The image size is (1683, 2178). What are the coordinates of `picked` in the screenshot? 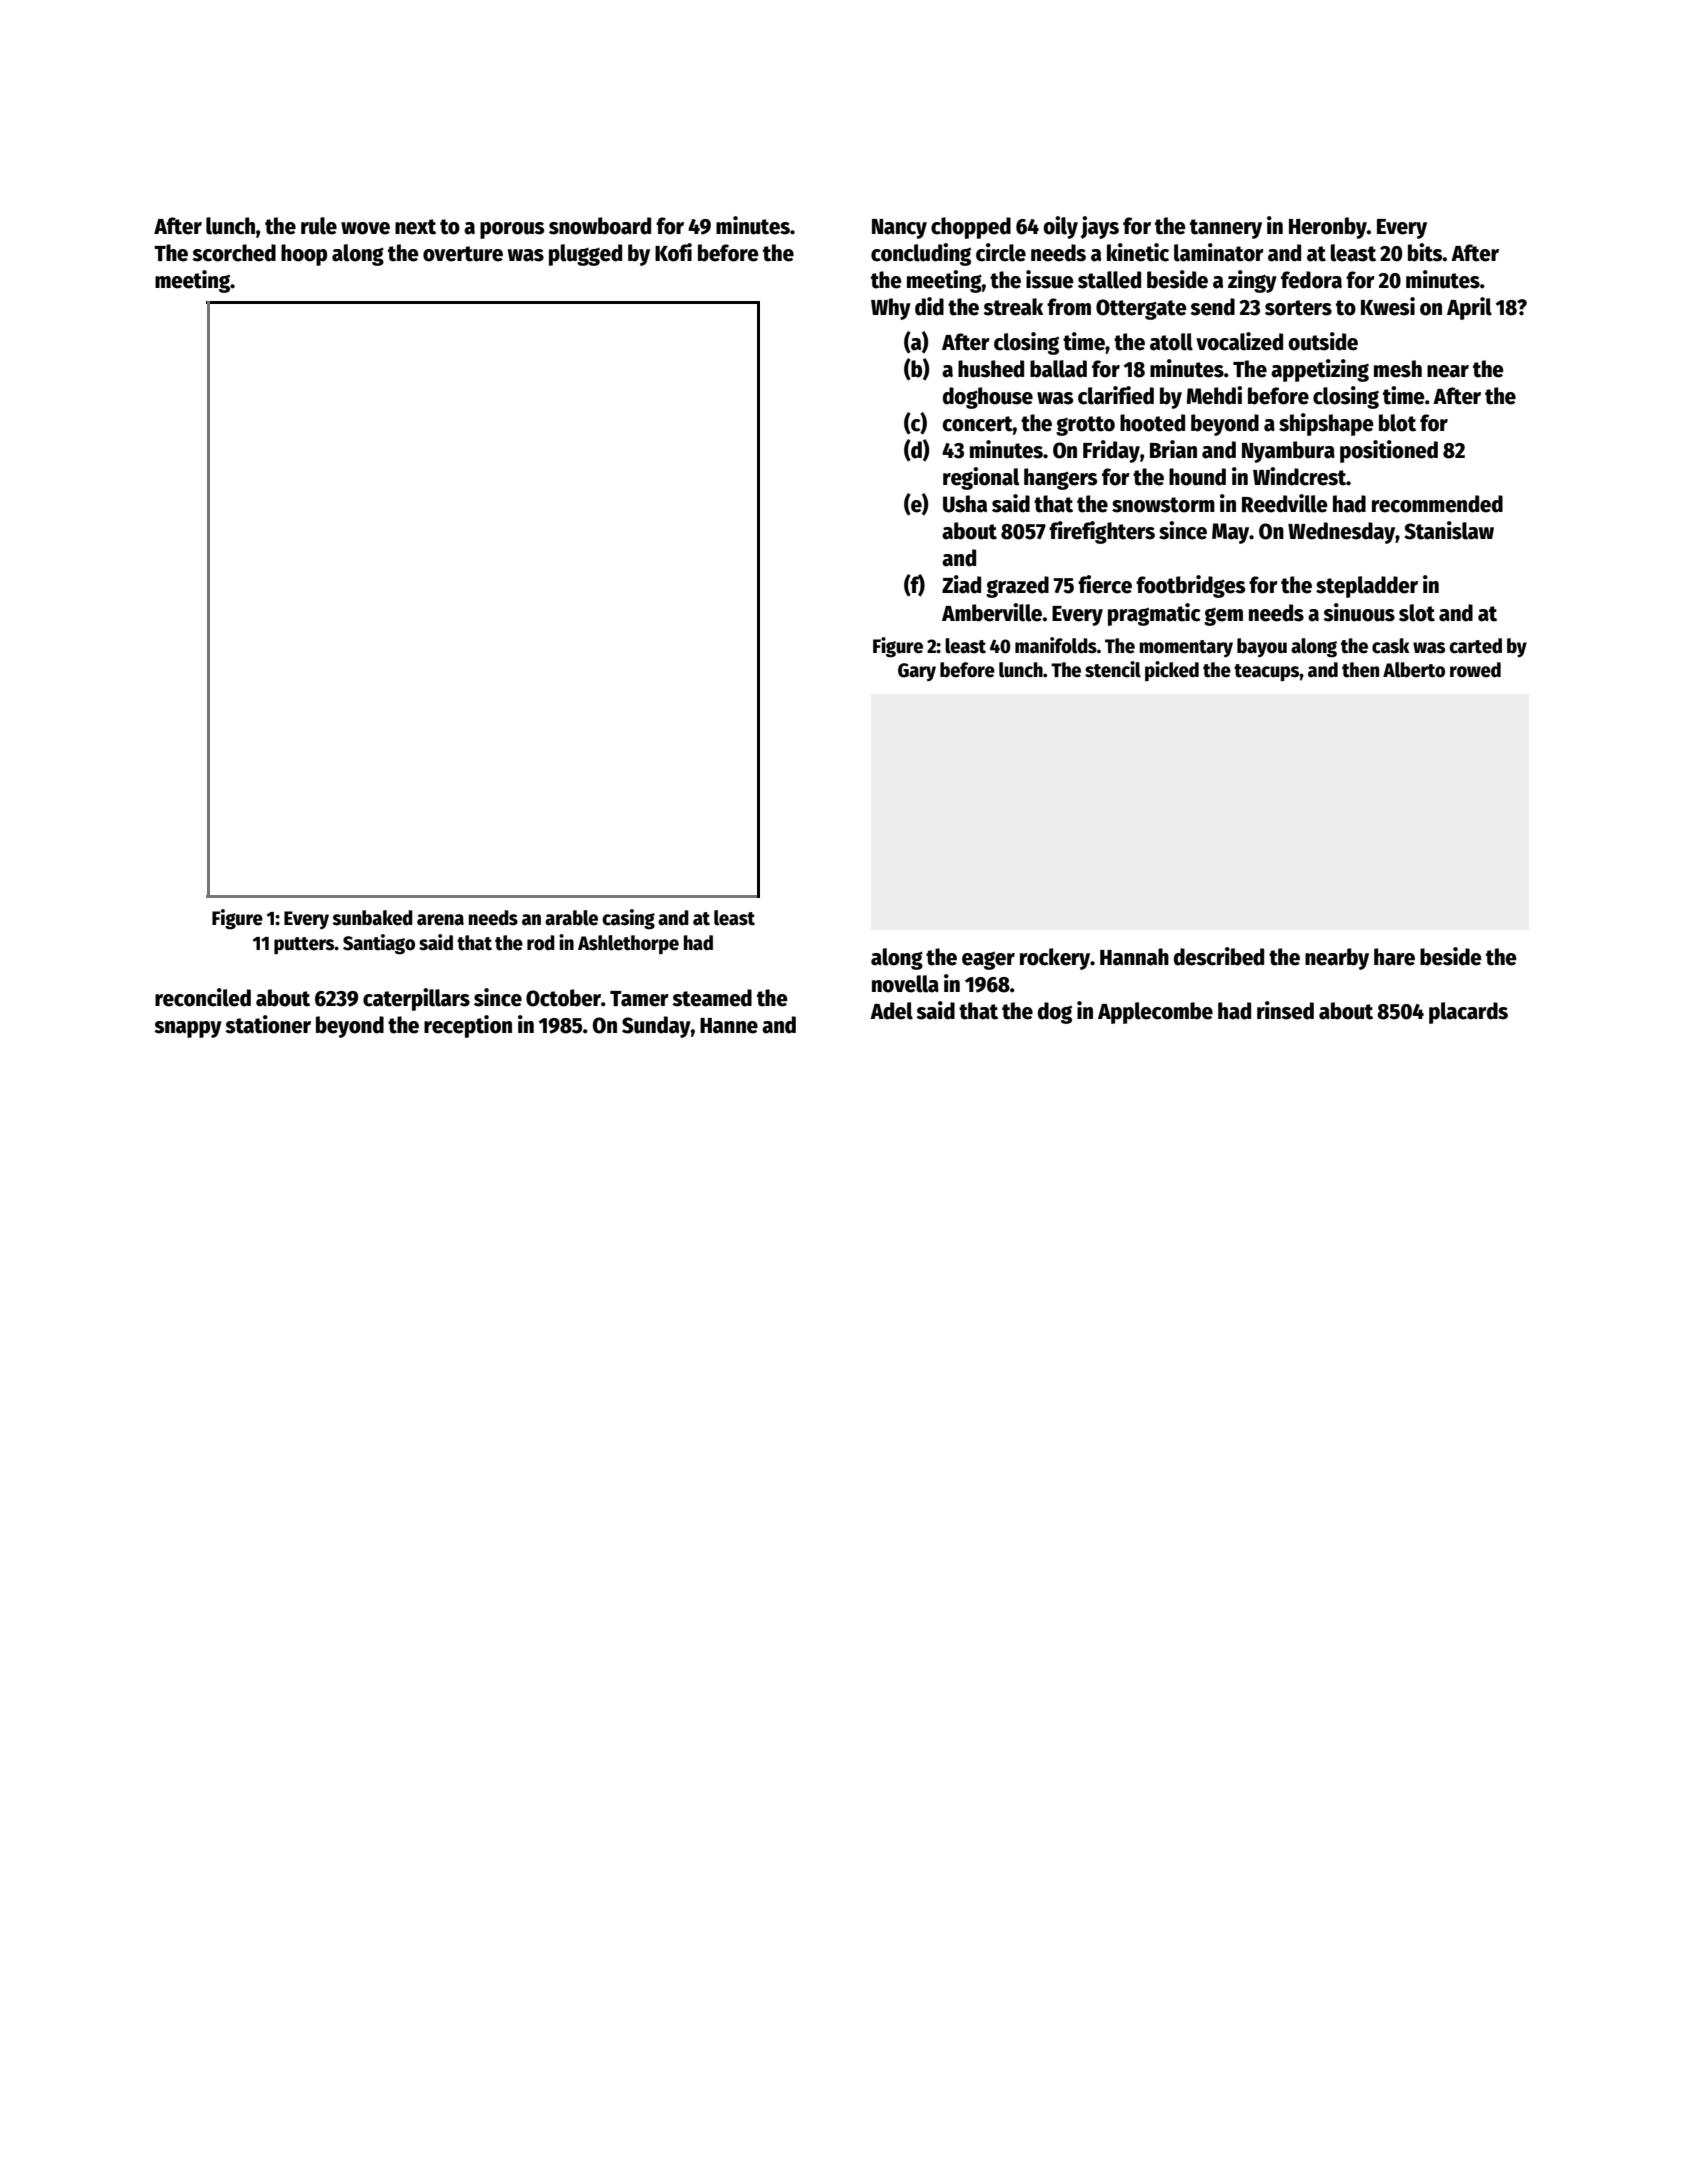 It's located at (1172, 671).
